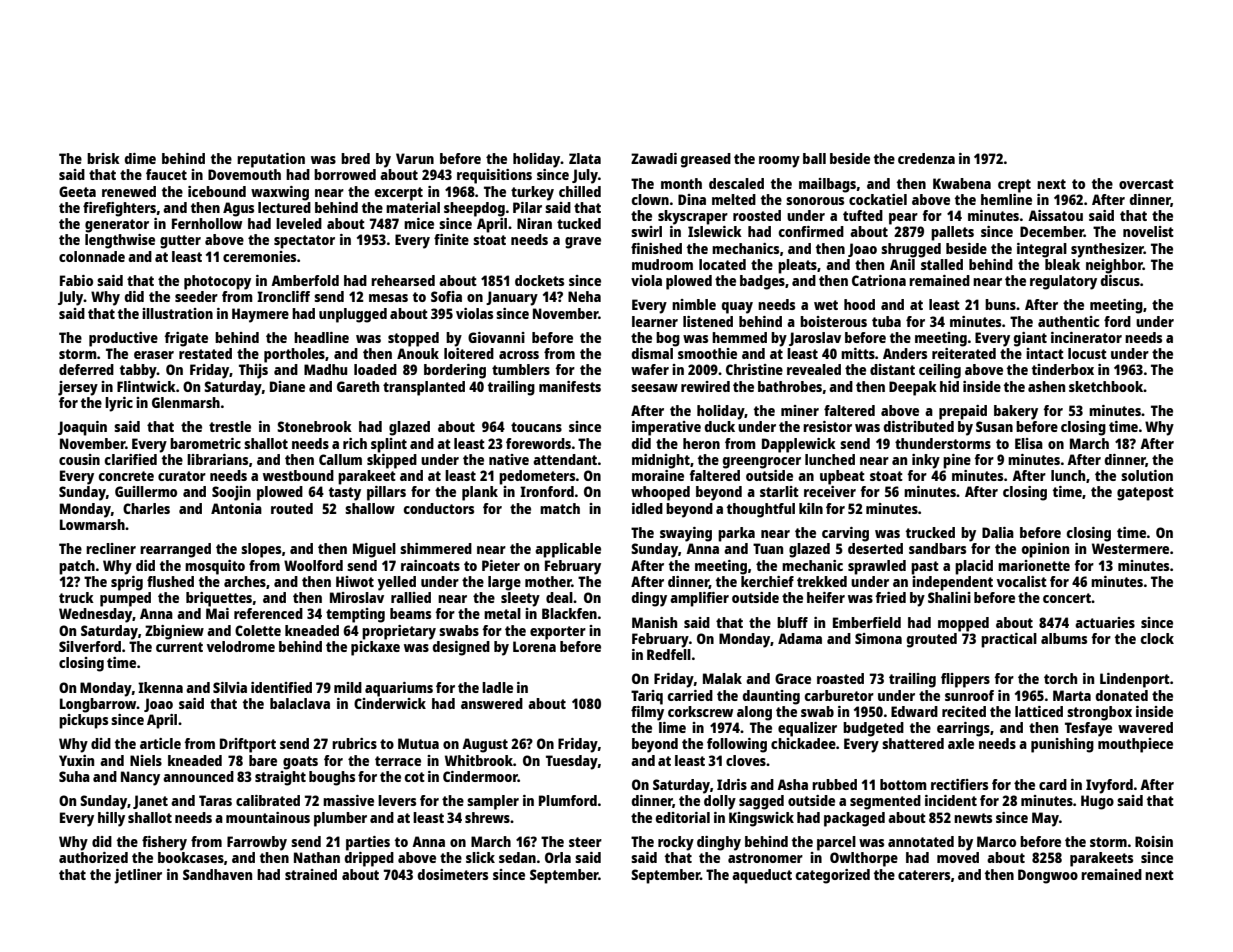  I want to click on brisk, so click(103, 158).
